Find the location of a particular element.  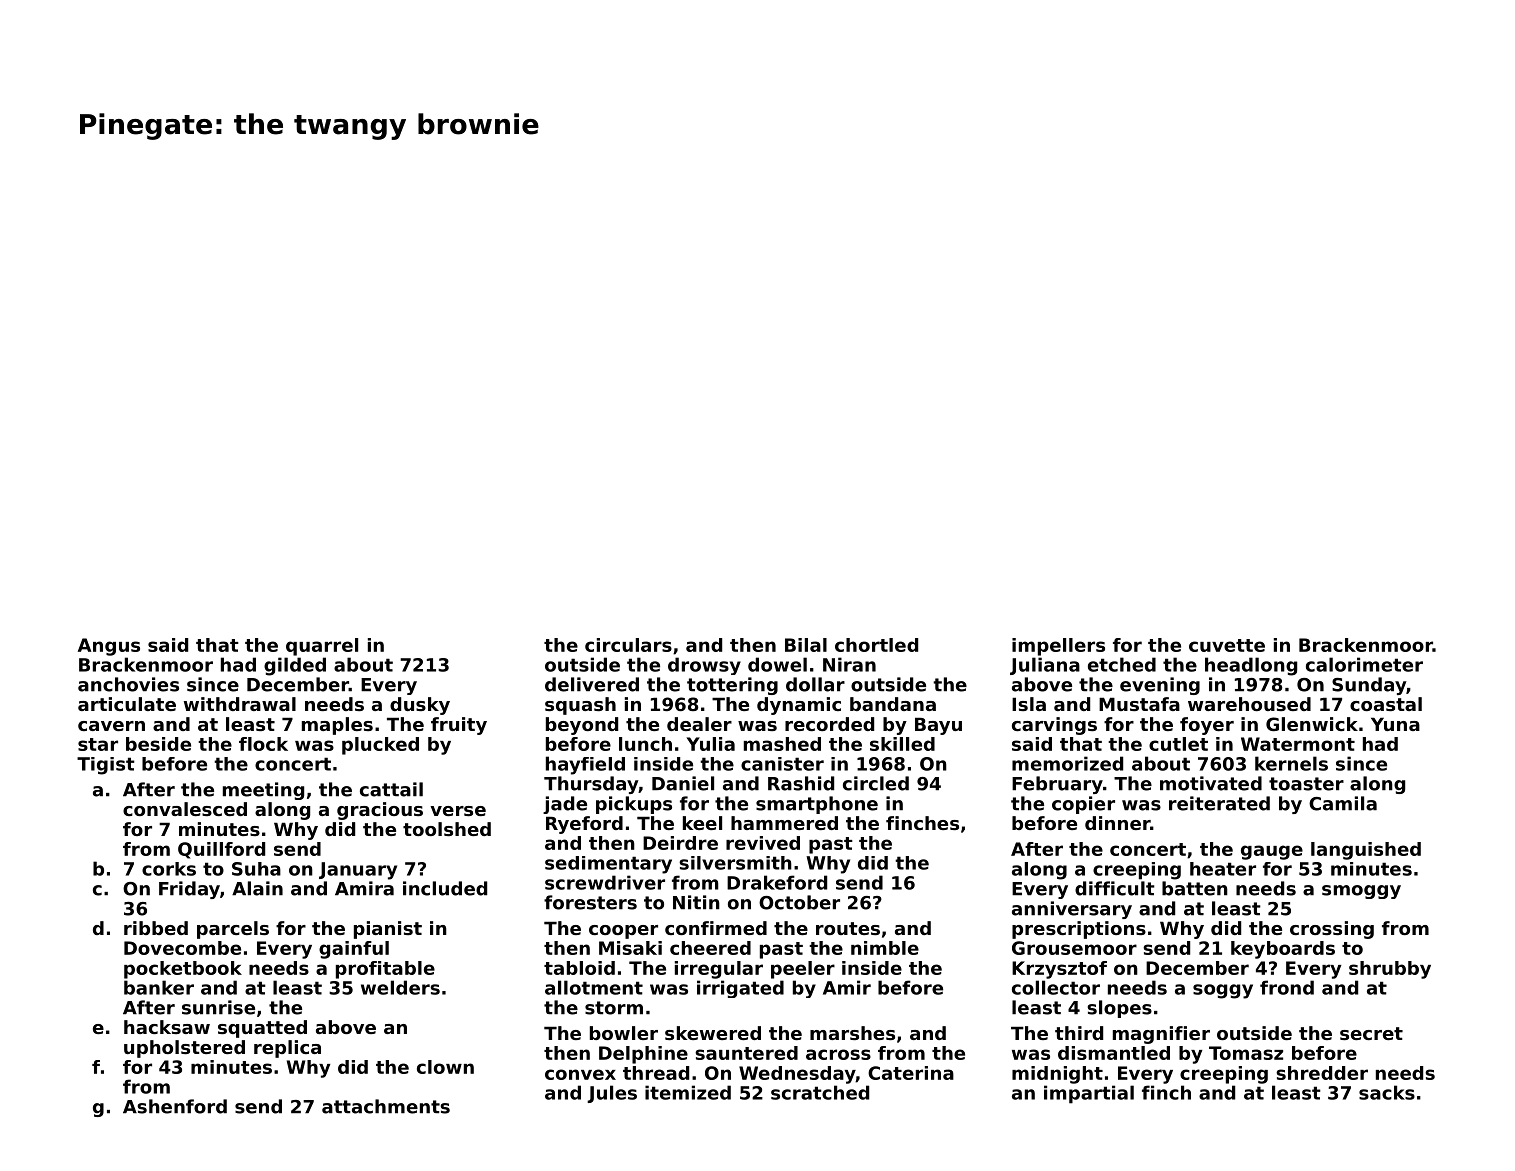

hammered is located at coordinates (784, 823).
